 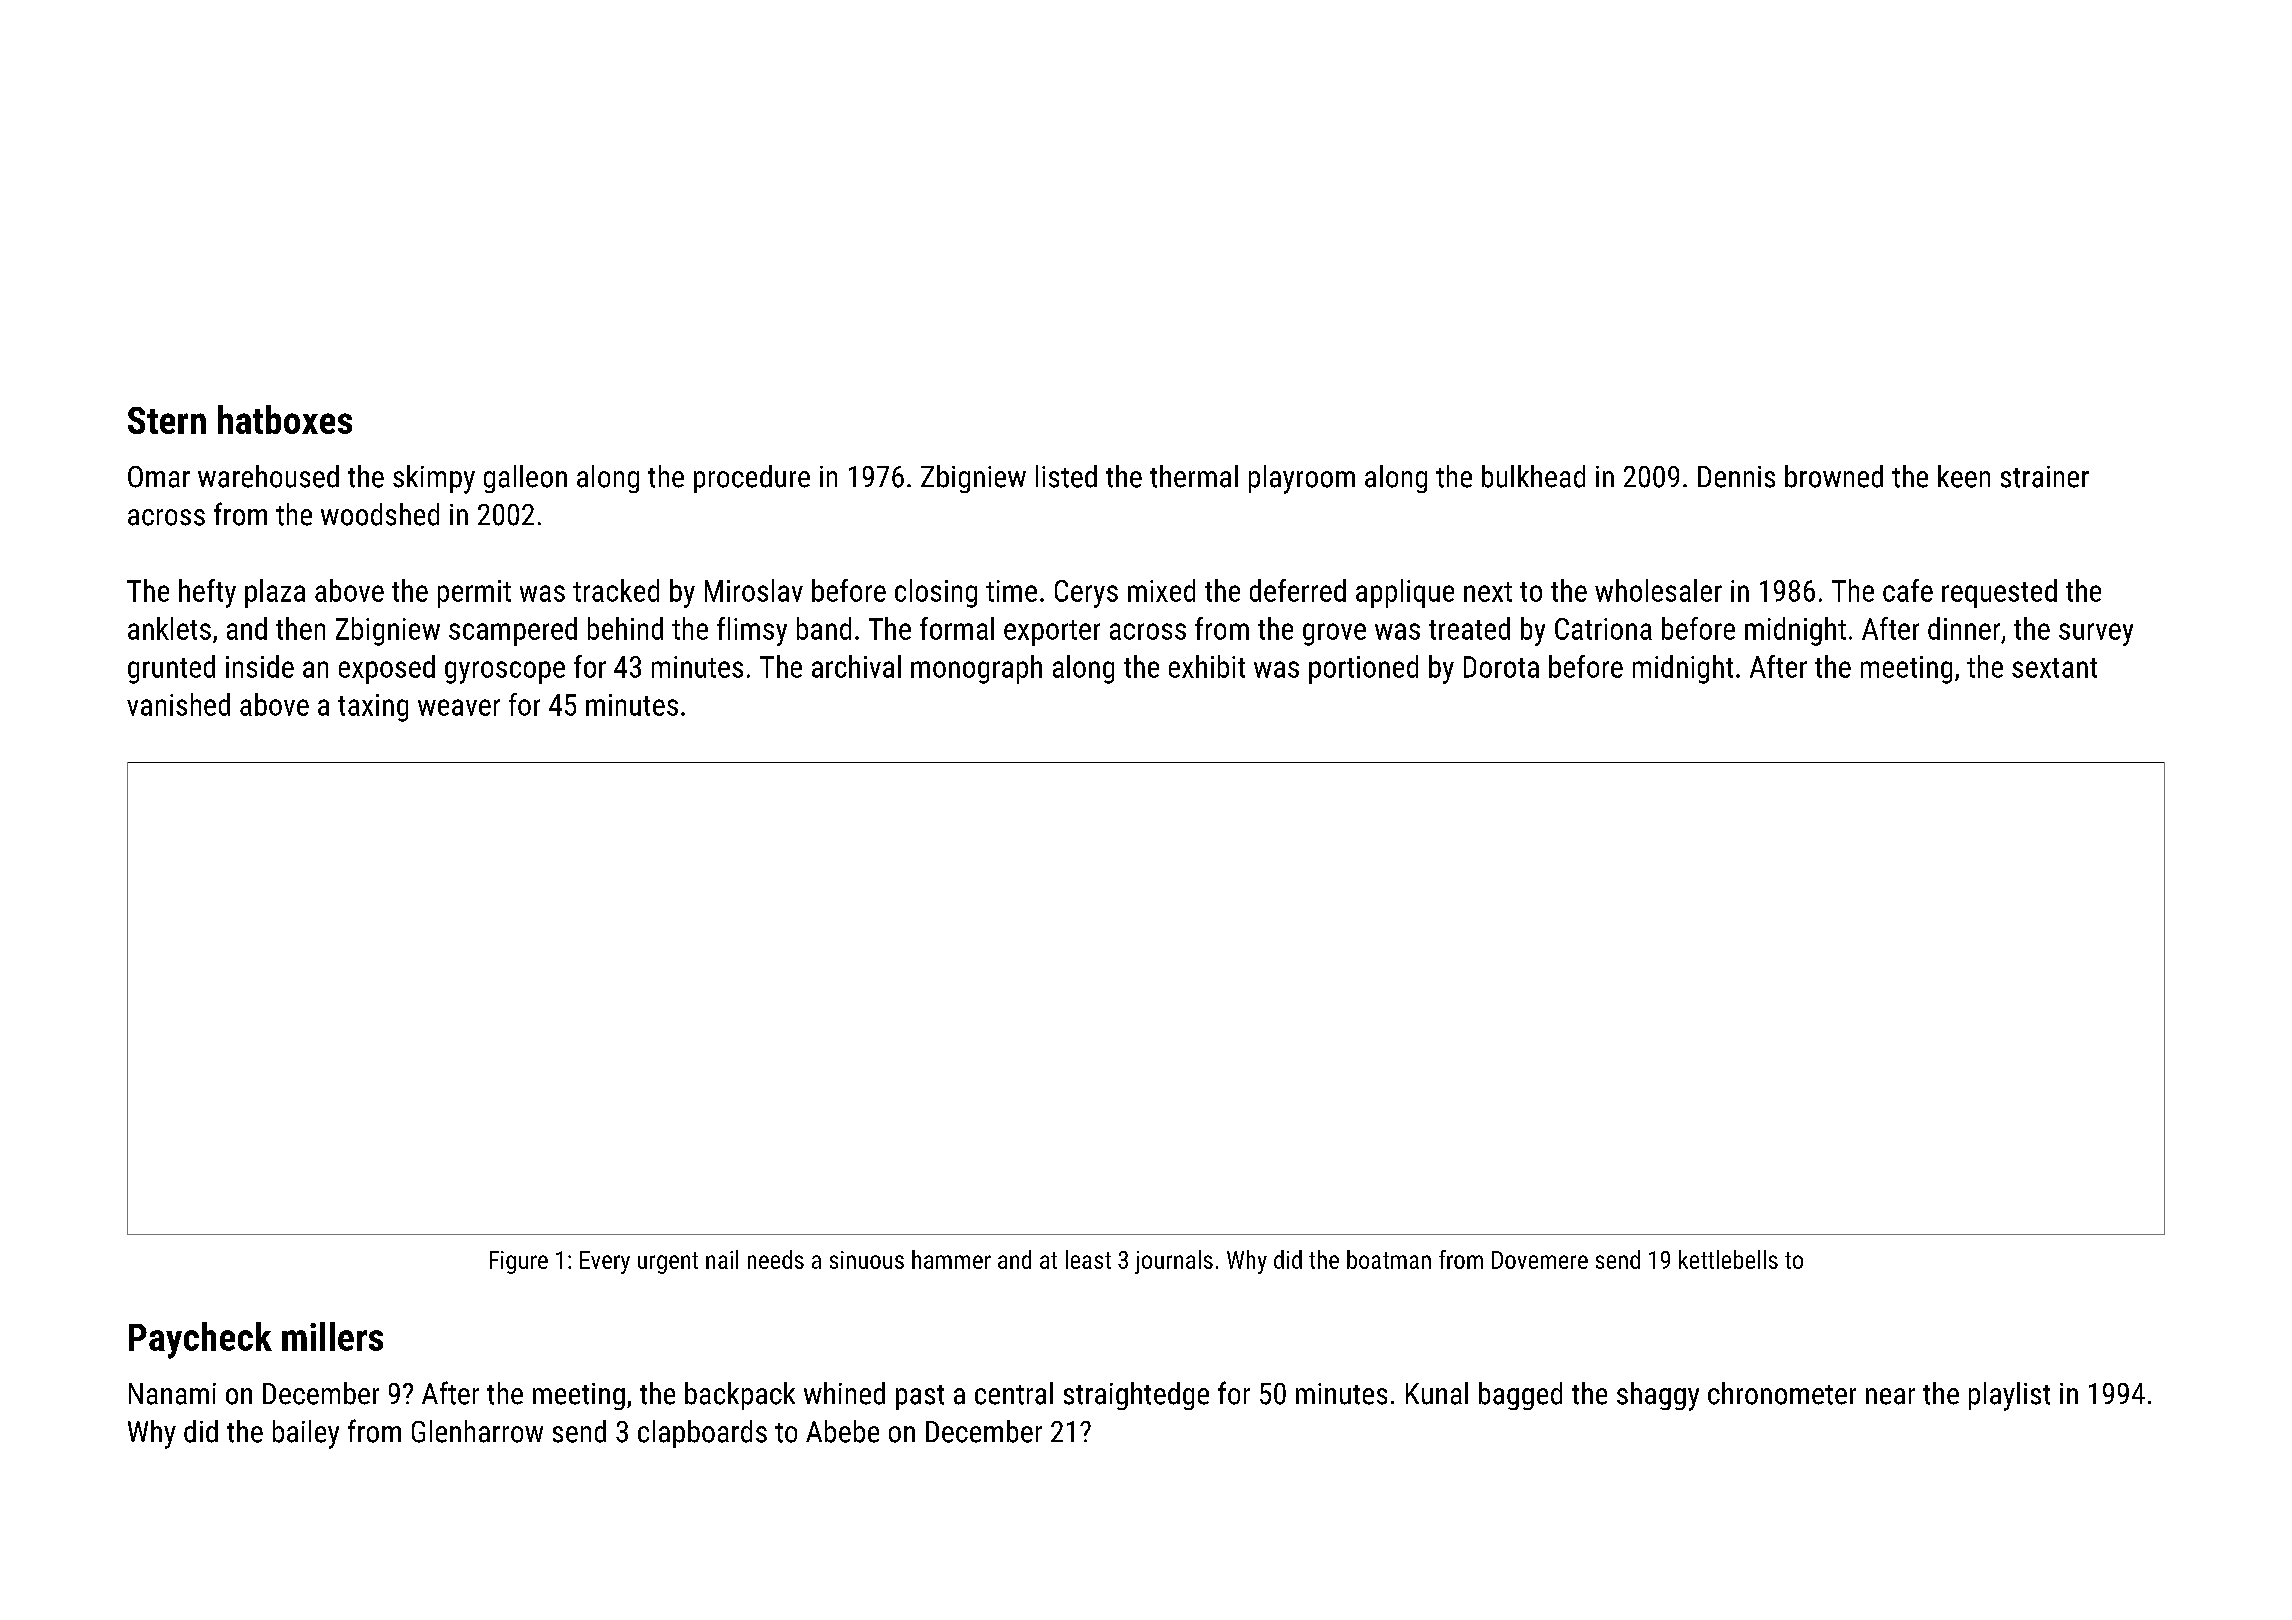 What do you see at coordinates (519, 1262) in the screenshot?
I see `Figure` at bounding box center [519, 1262].
